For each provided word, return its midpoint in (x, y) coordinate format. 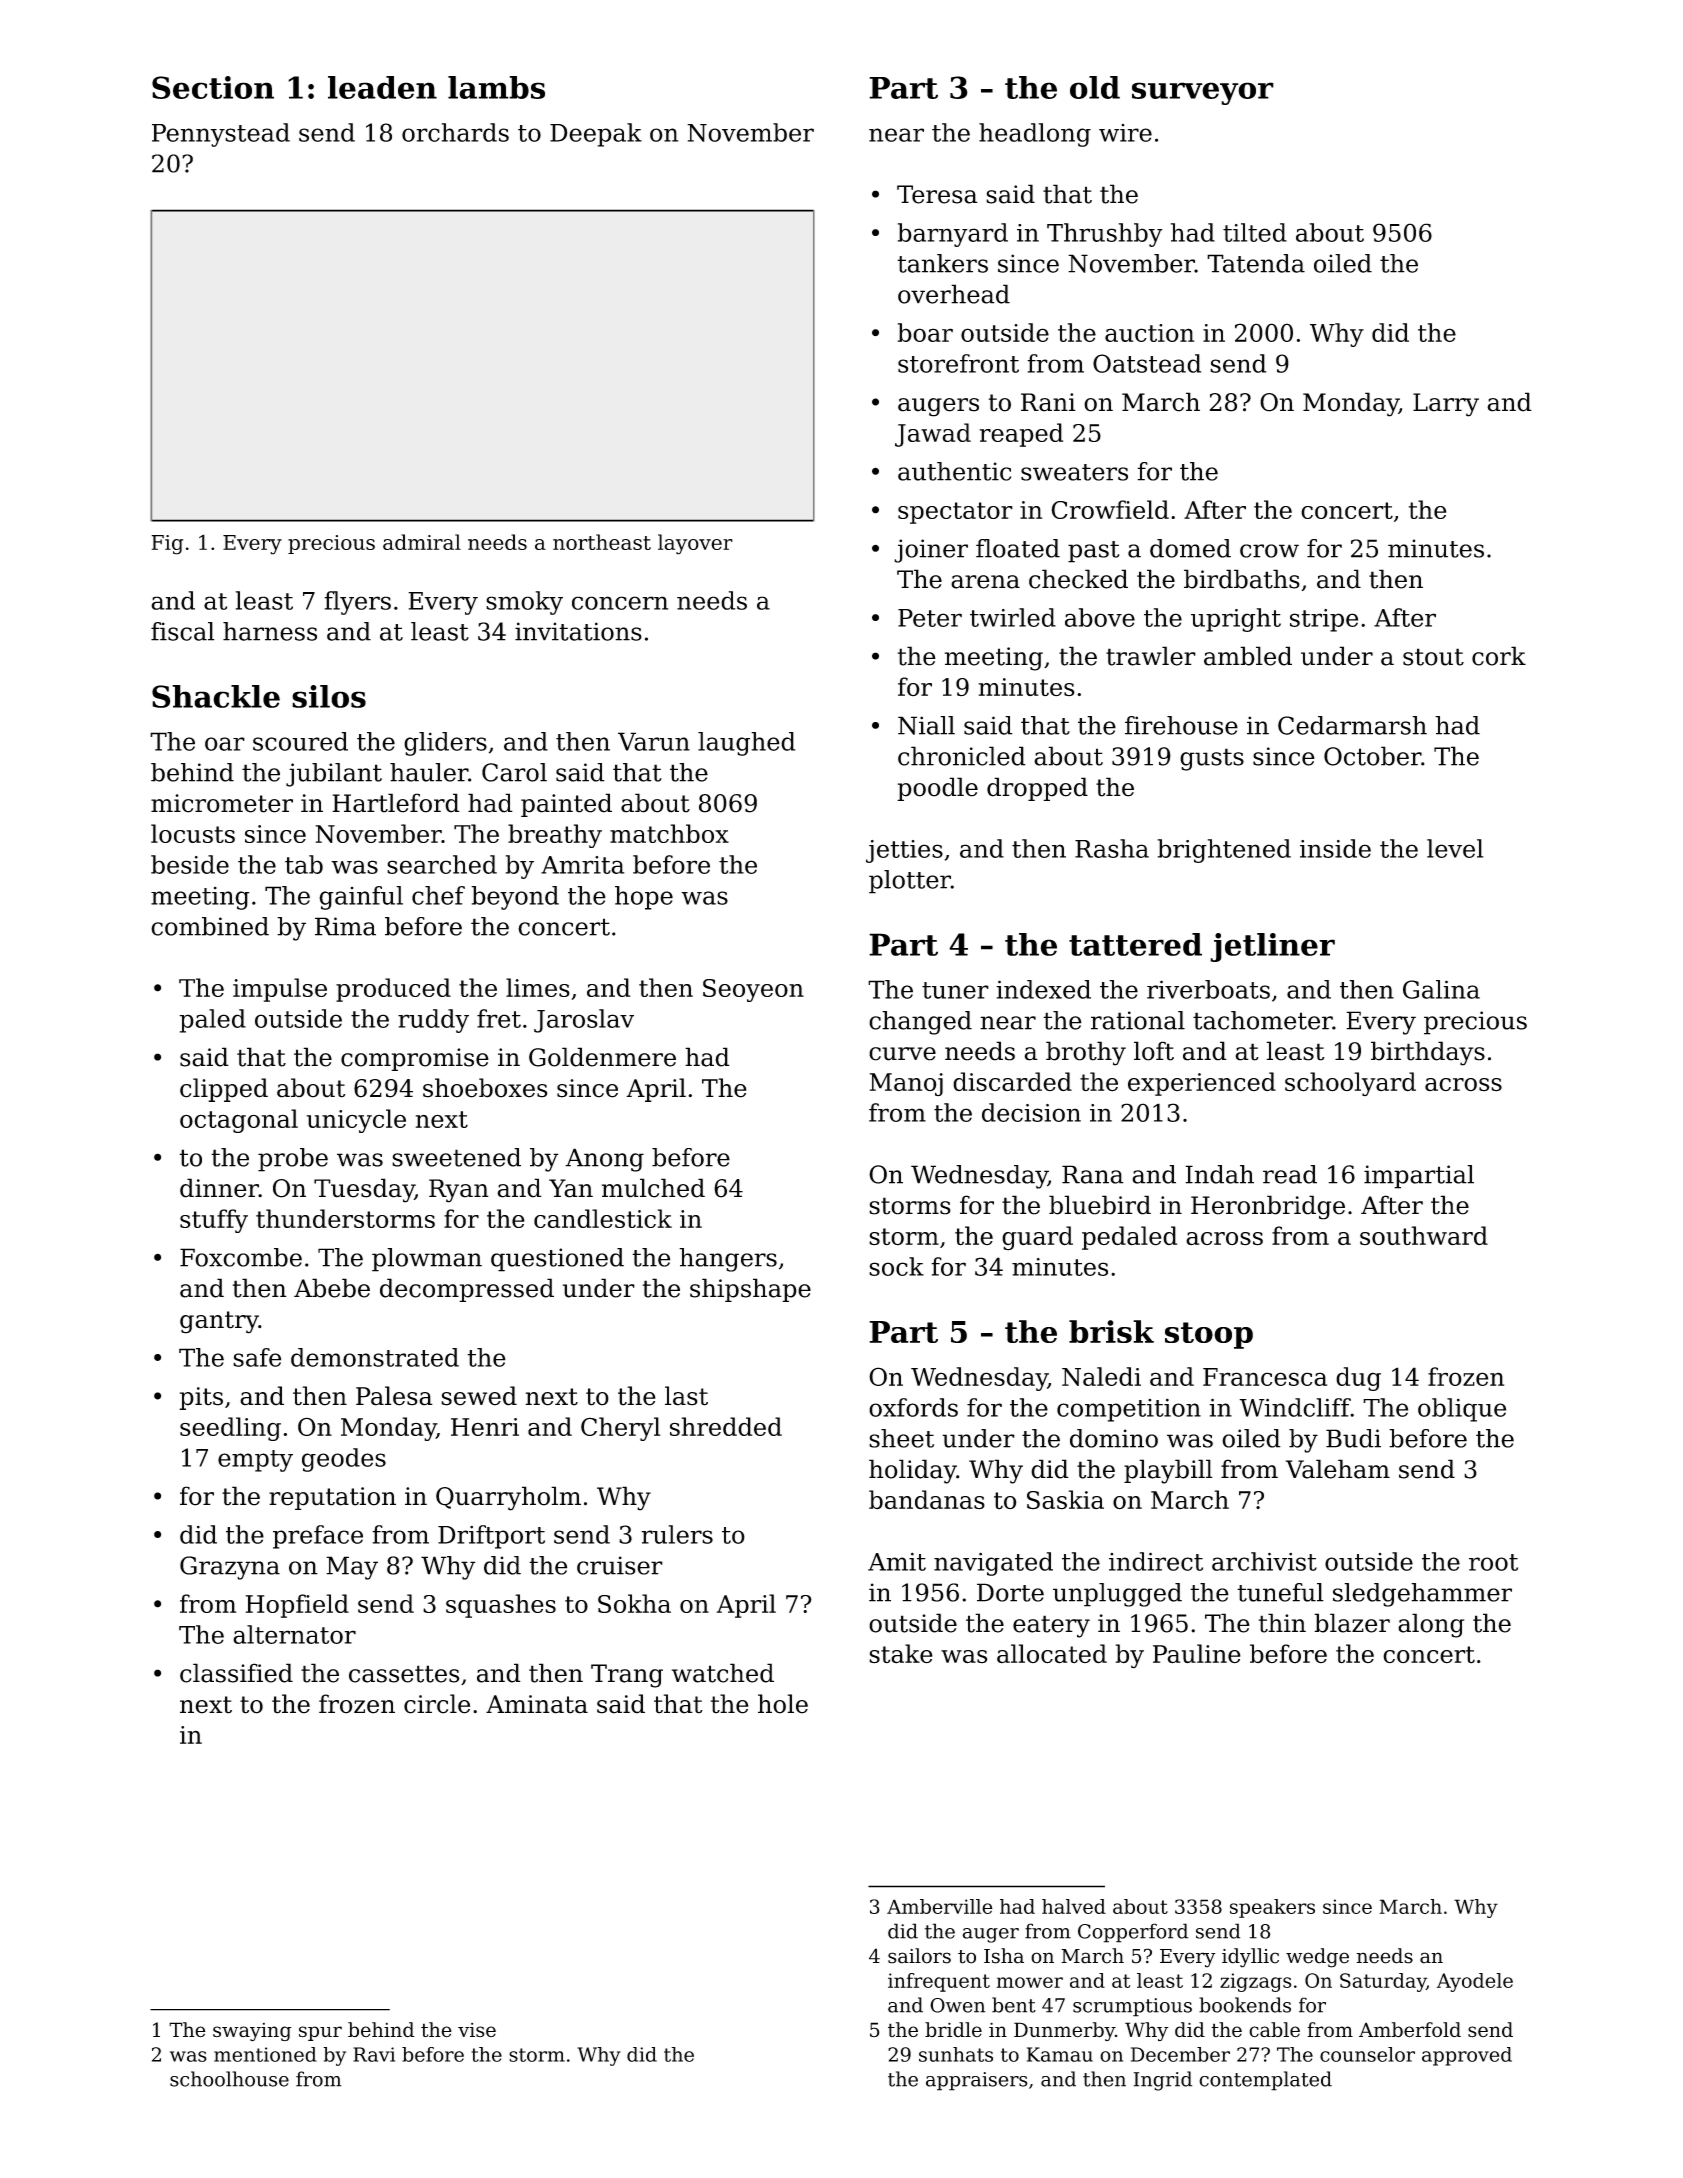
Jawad (933, 435)
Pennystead (221, 135)
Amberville (940, 1906)
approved (1467, 2056)
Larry (1446, 405)
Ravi (374, 2054)
